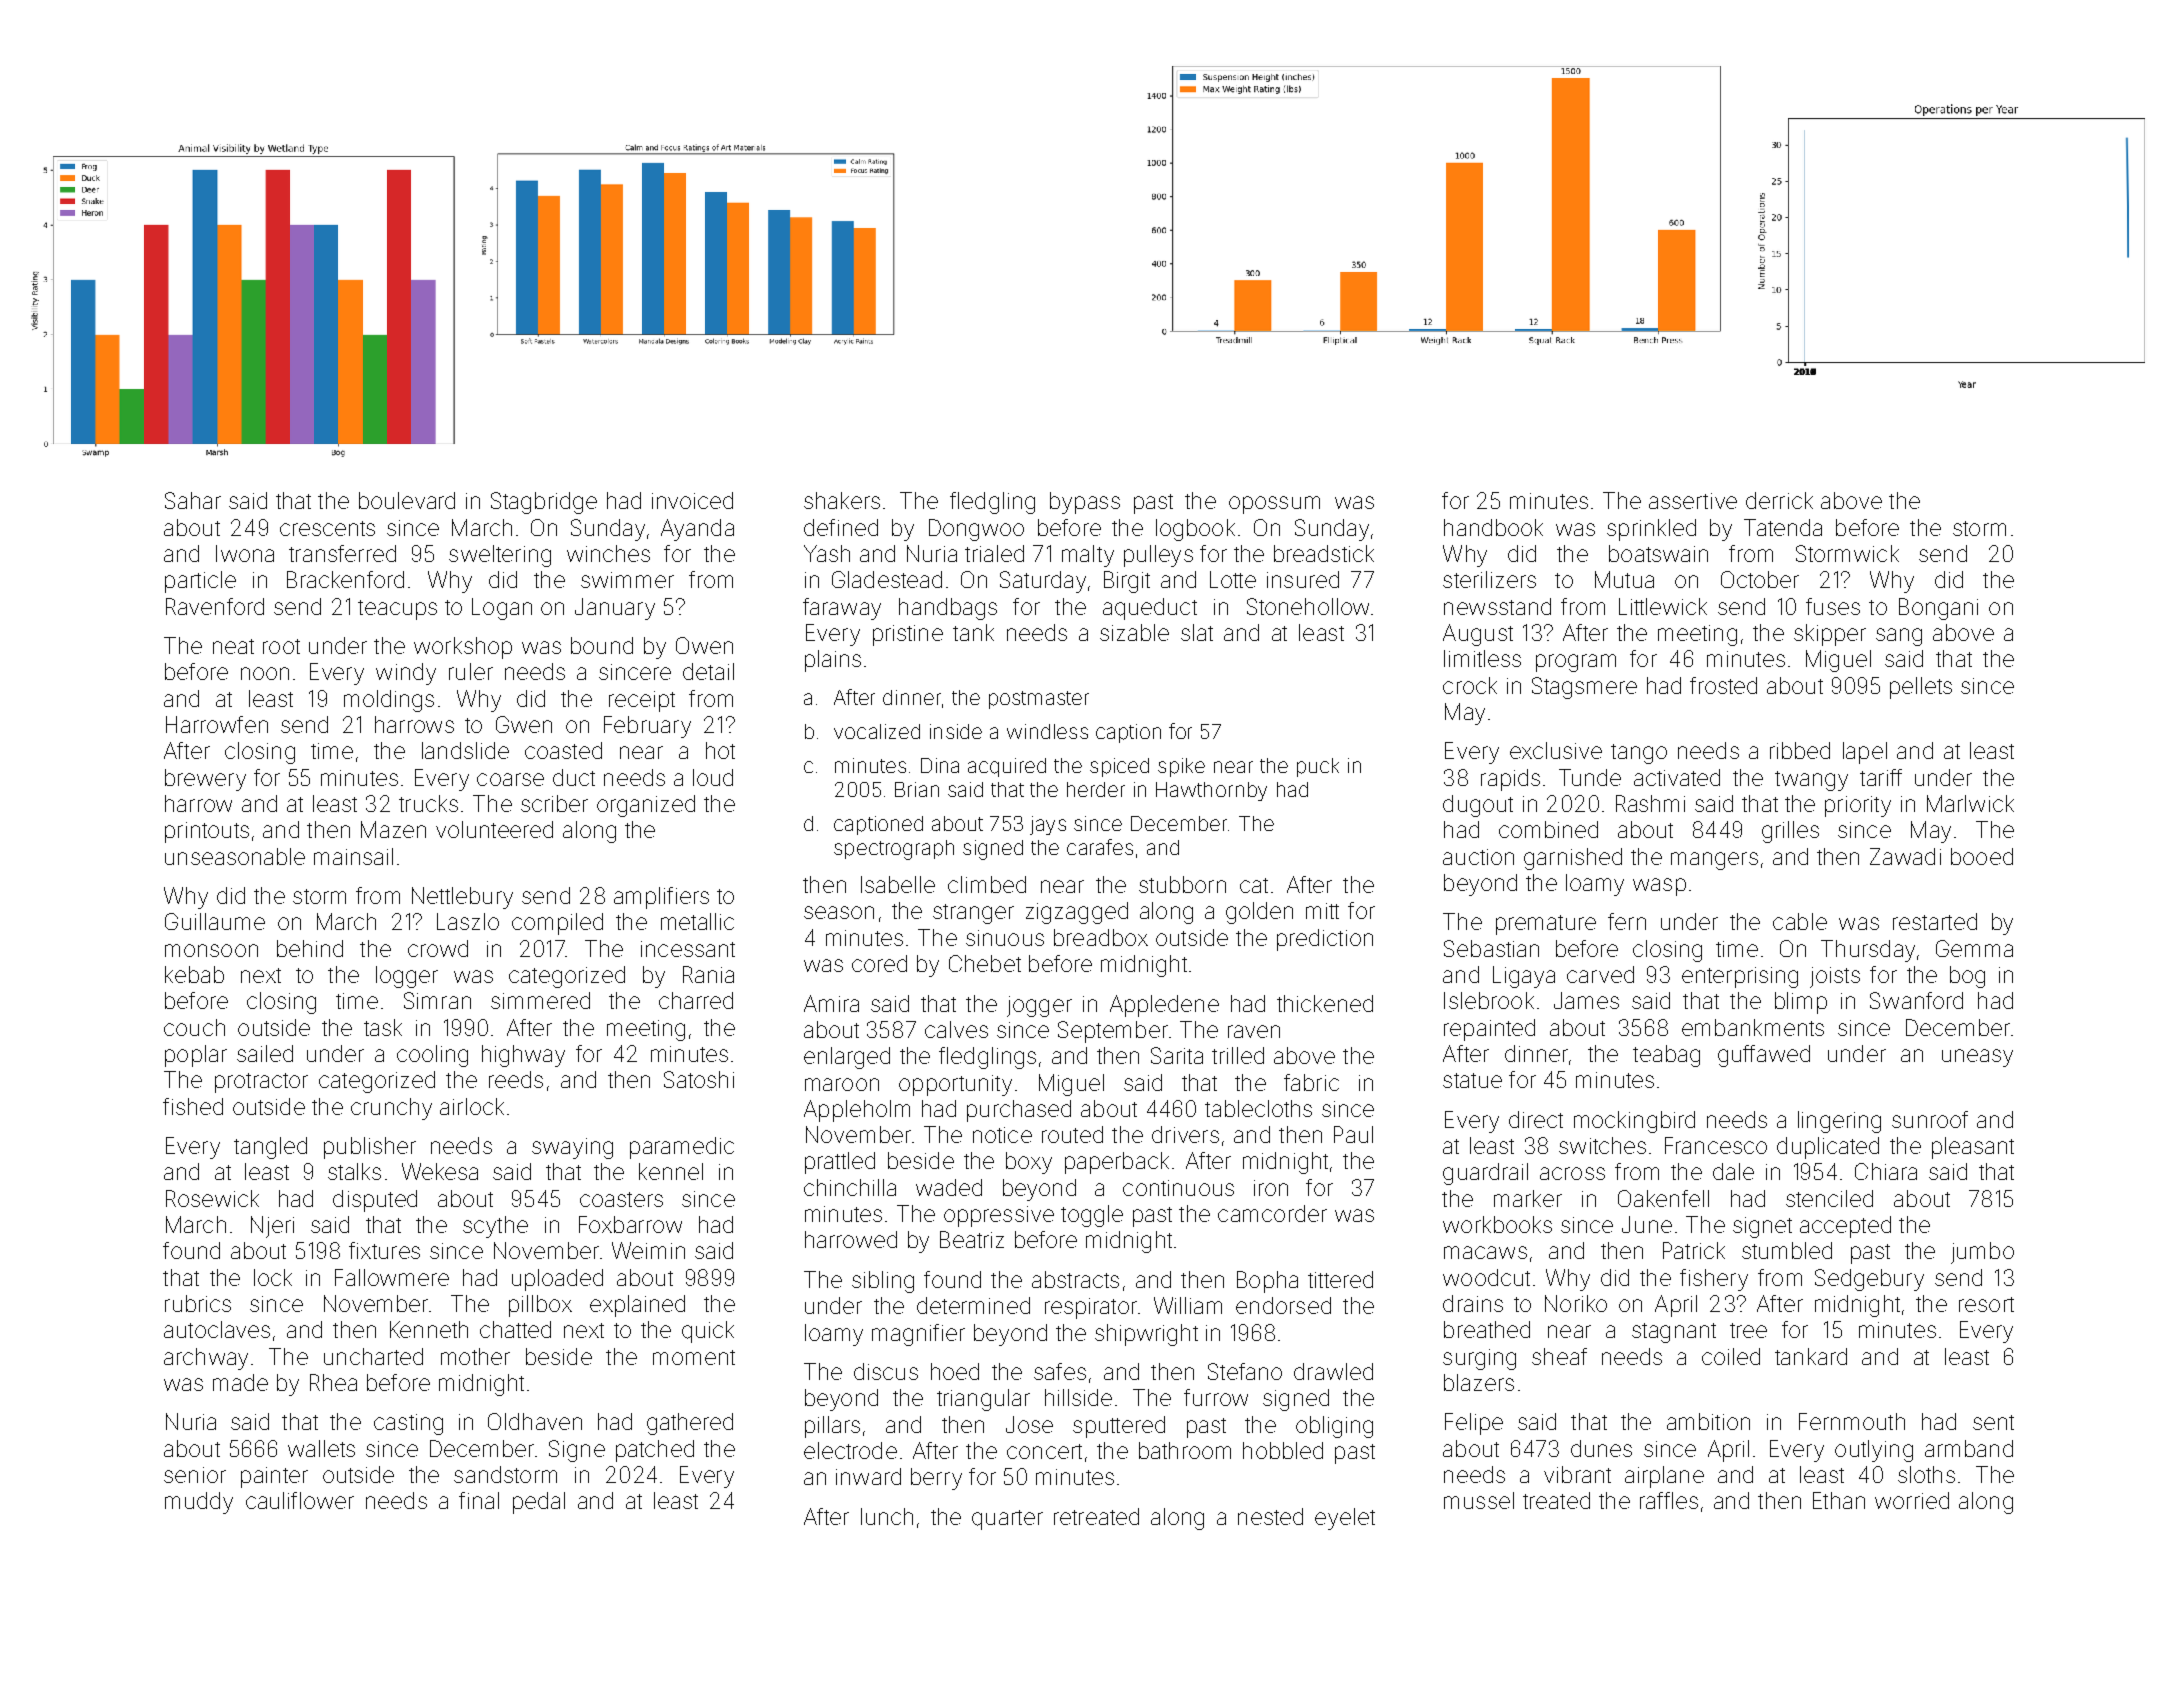 The width and height of the screenshot is (2178, 1683). What do you see at coordinates (1272, 1213) in the screenshot?
I see `camcorder` at bounding box center [1272, 1213].
